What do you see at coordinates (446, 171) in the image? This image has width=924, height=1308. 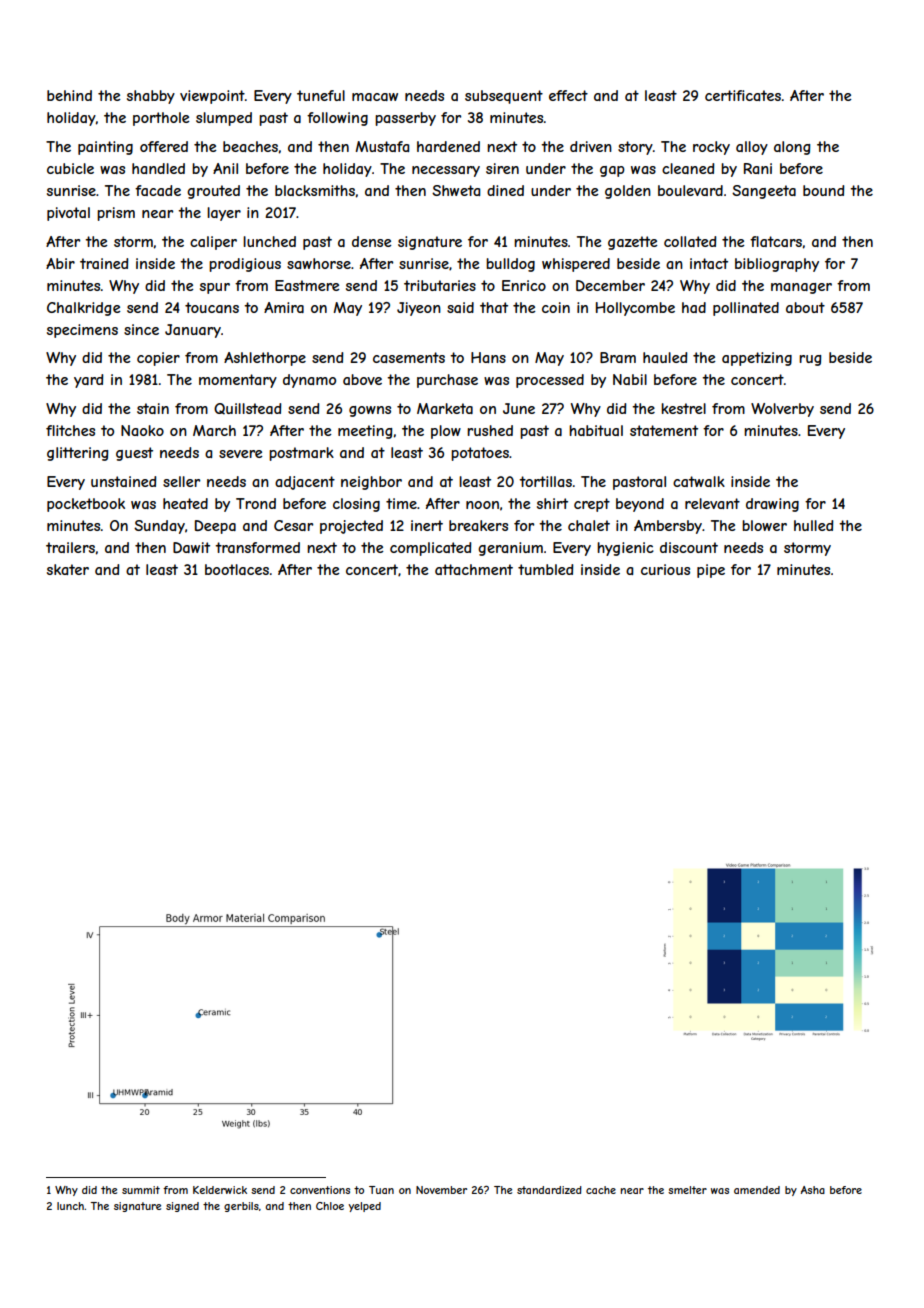 I see `necessary` at bounding box center [446, 171].
